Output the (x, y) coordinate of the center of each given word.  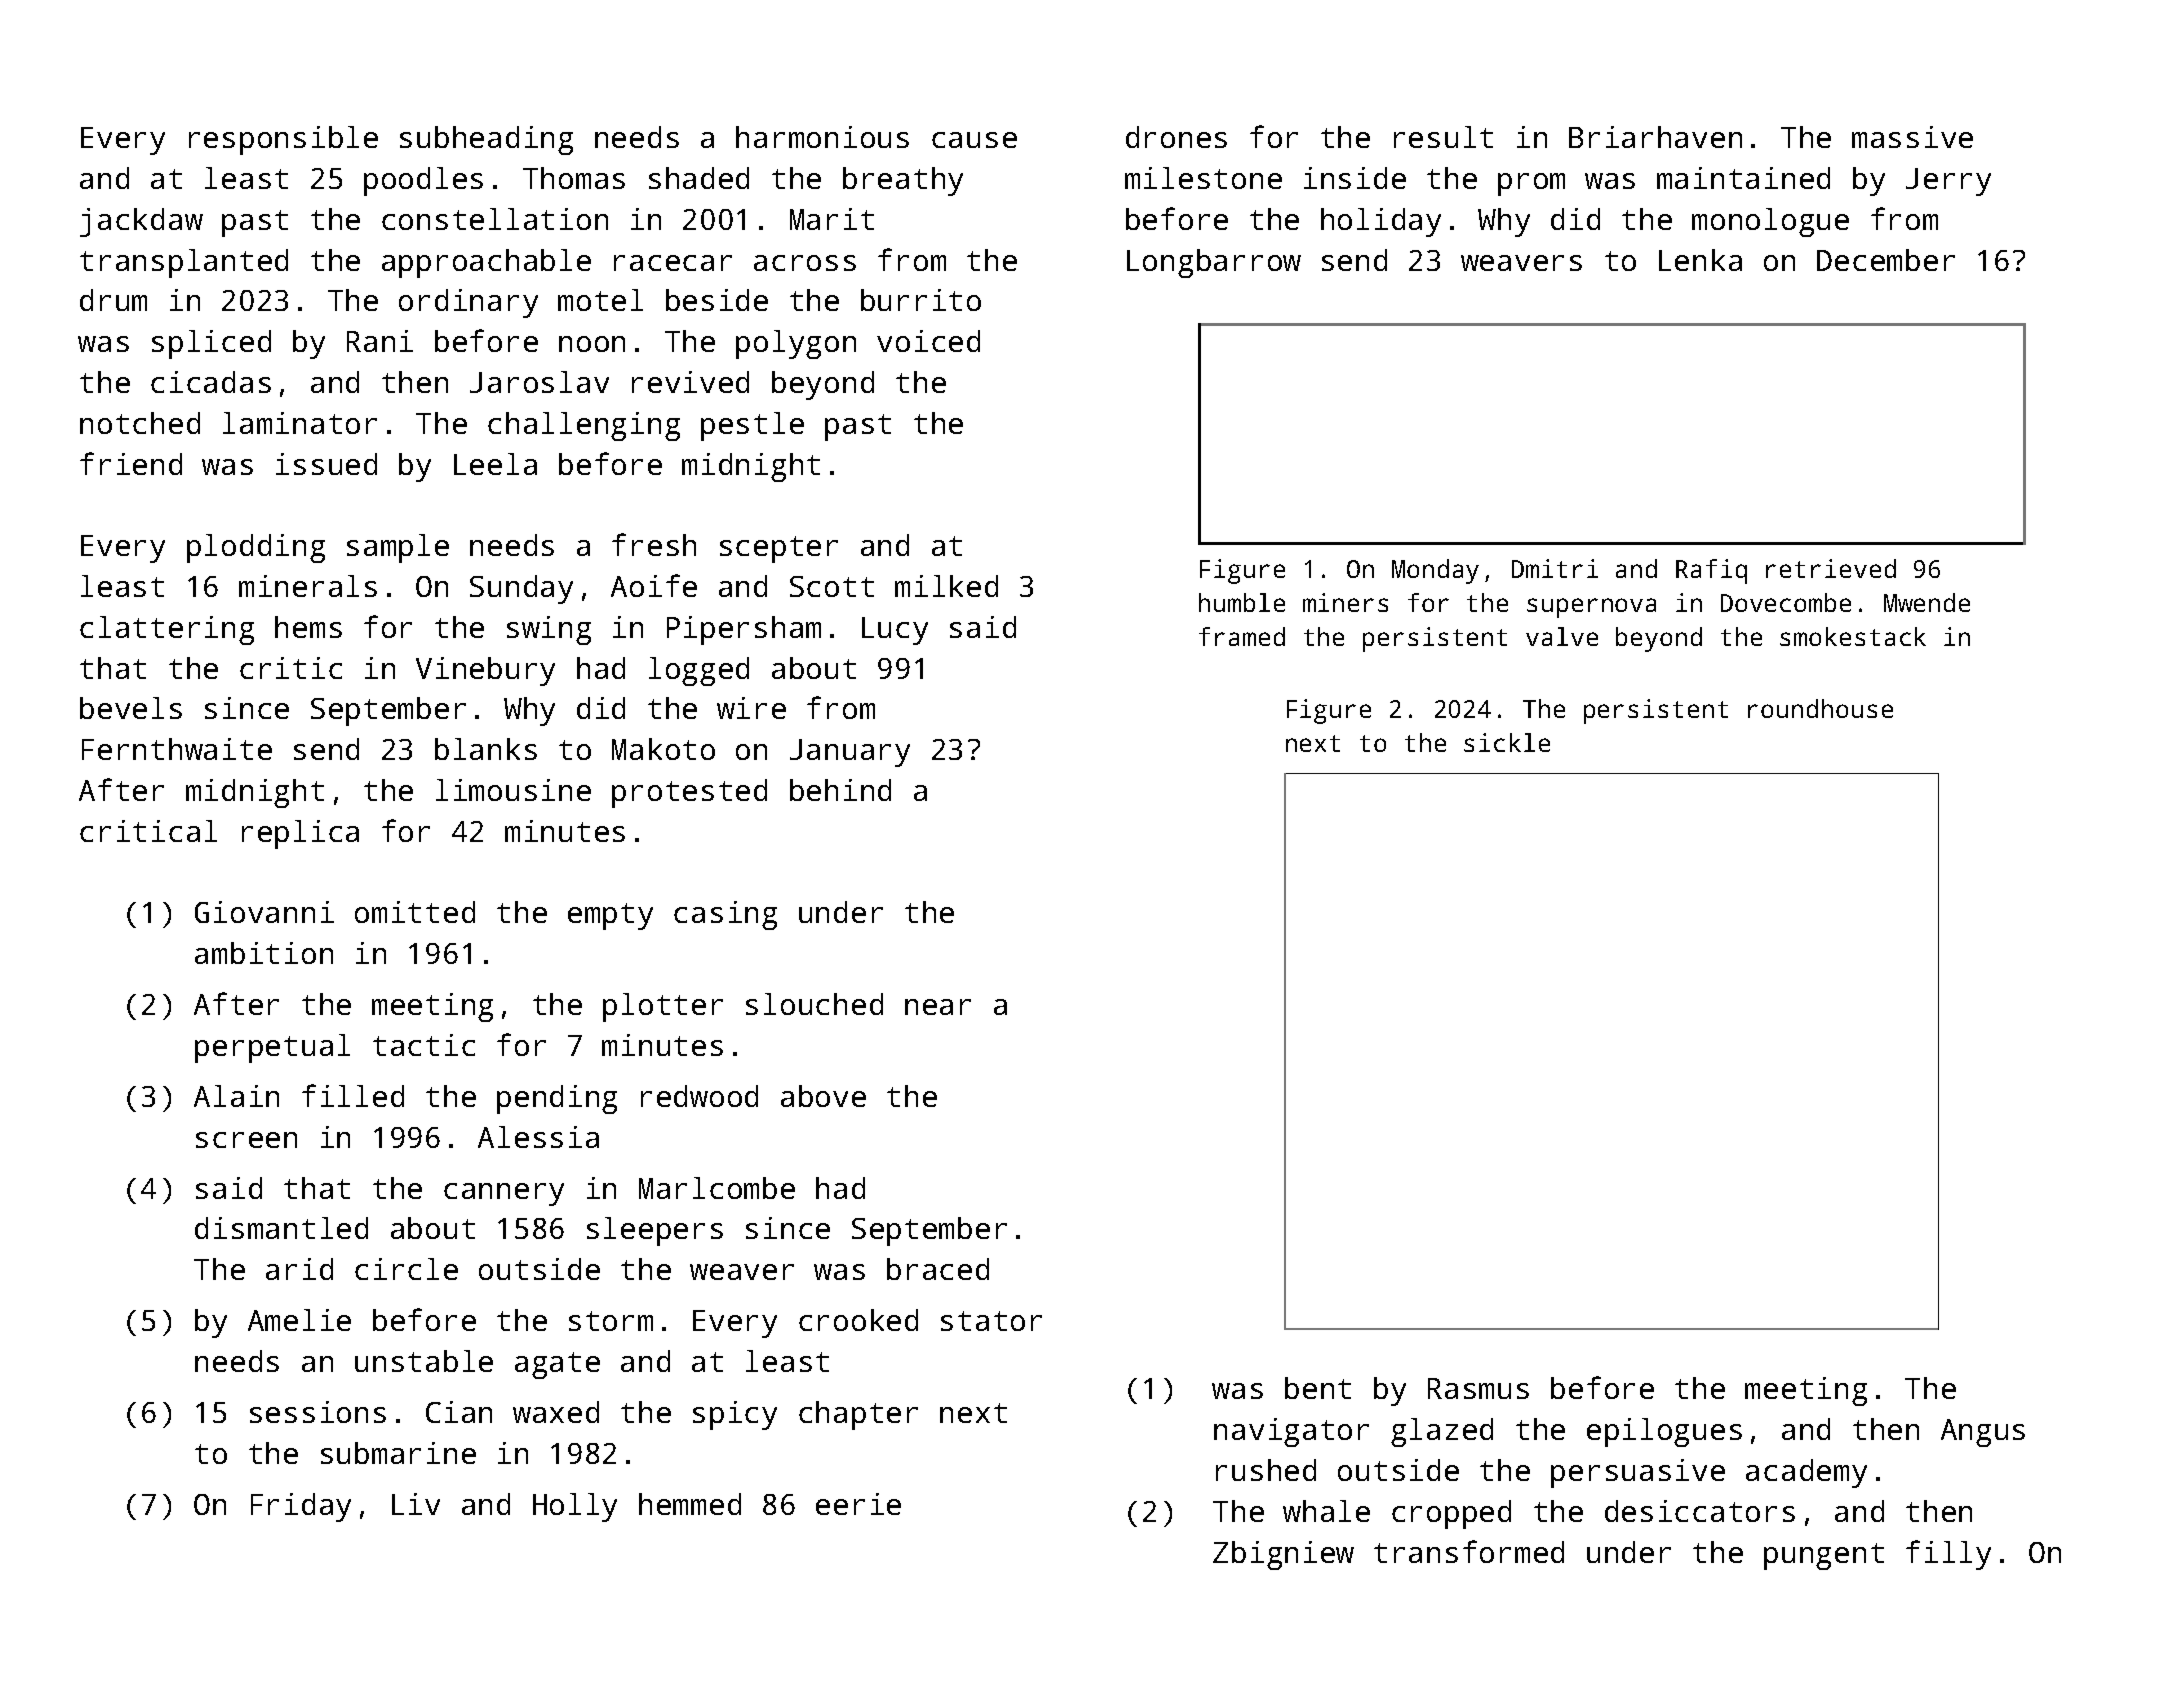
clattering (167, 630)
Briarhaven (1655, 137)
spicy (735, 1415)
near (938, 1007)
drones (1176, 137)
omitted (415, 912)
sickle (1507, 742)
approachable (486, 263)
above (823, 1096)
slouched (814, 1004)
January (850, 753)
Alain (236, 1096)
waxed (556, 1412)
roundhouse (1820, 708)
